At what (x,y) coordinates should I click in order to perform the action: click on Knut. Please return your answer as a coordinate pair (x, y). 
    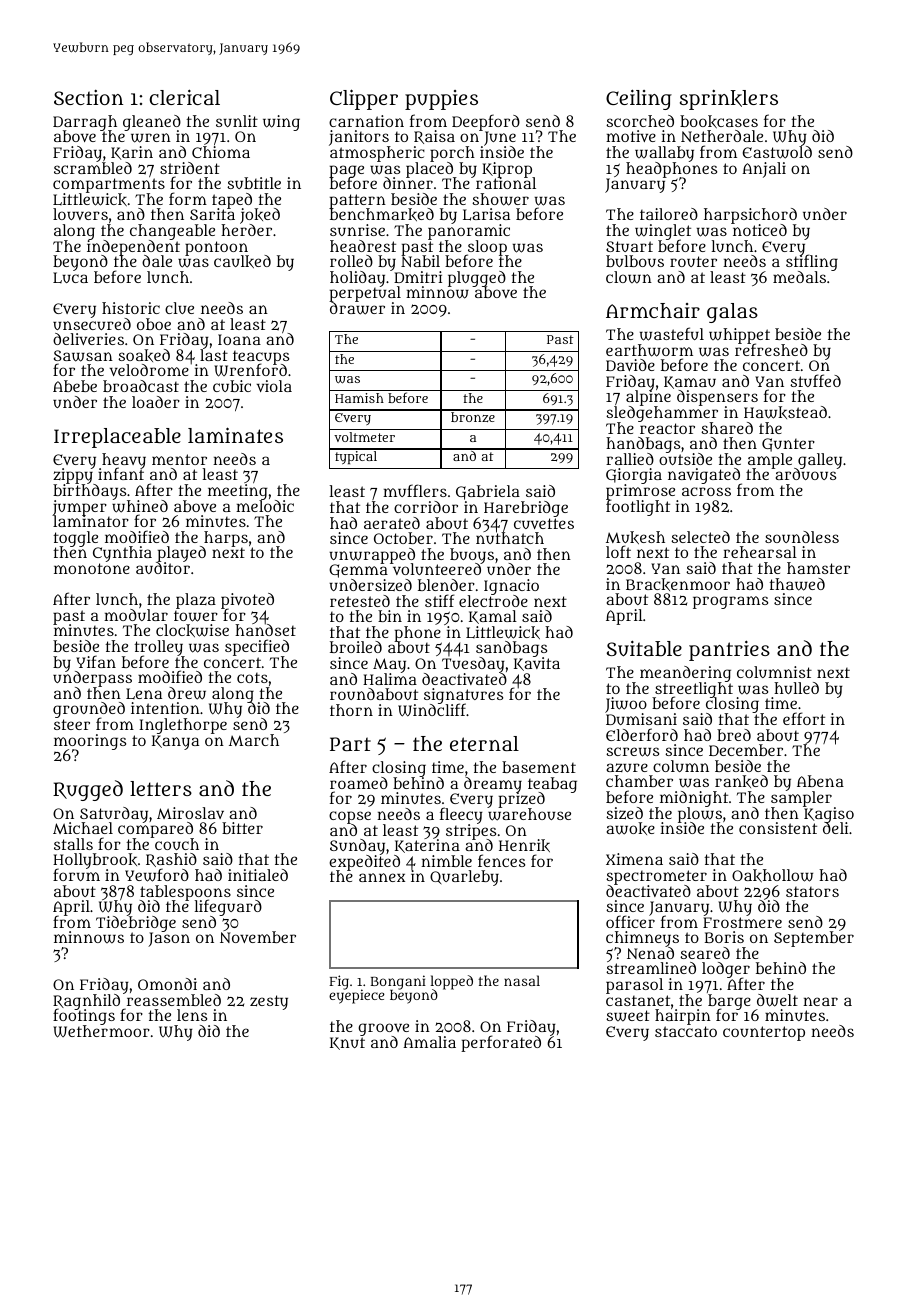
    Looking at the image, I should click on (347, 1043).
